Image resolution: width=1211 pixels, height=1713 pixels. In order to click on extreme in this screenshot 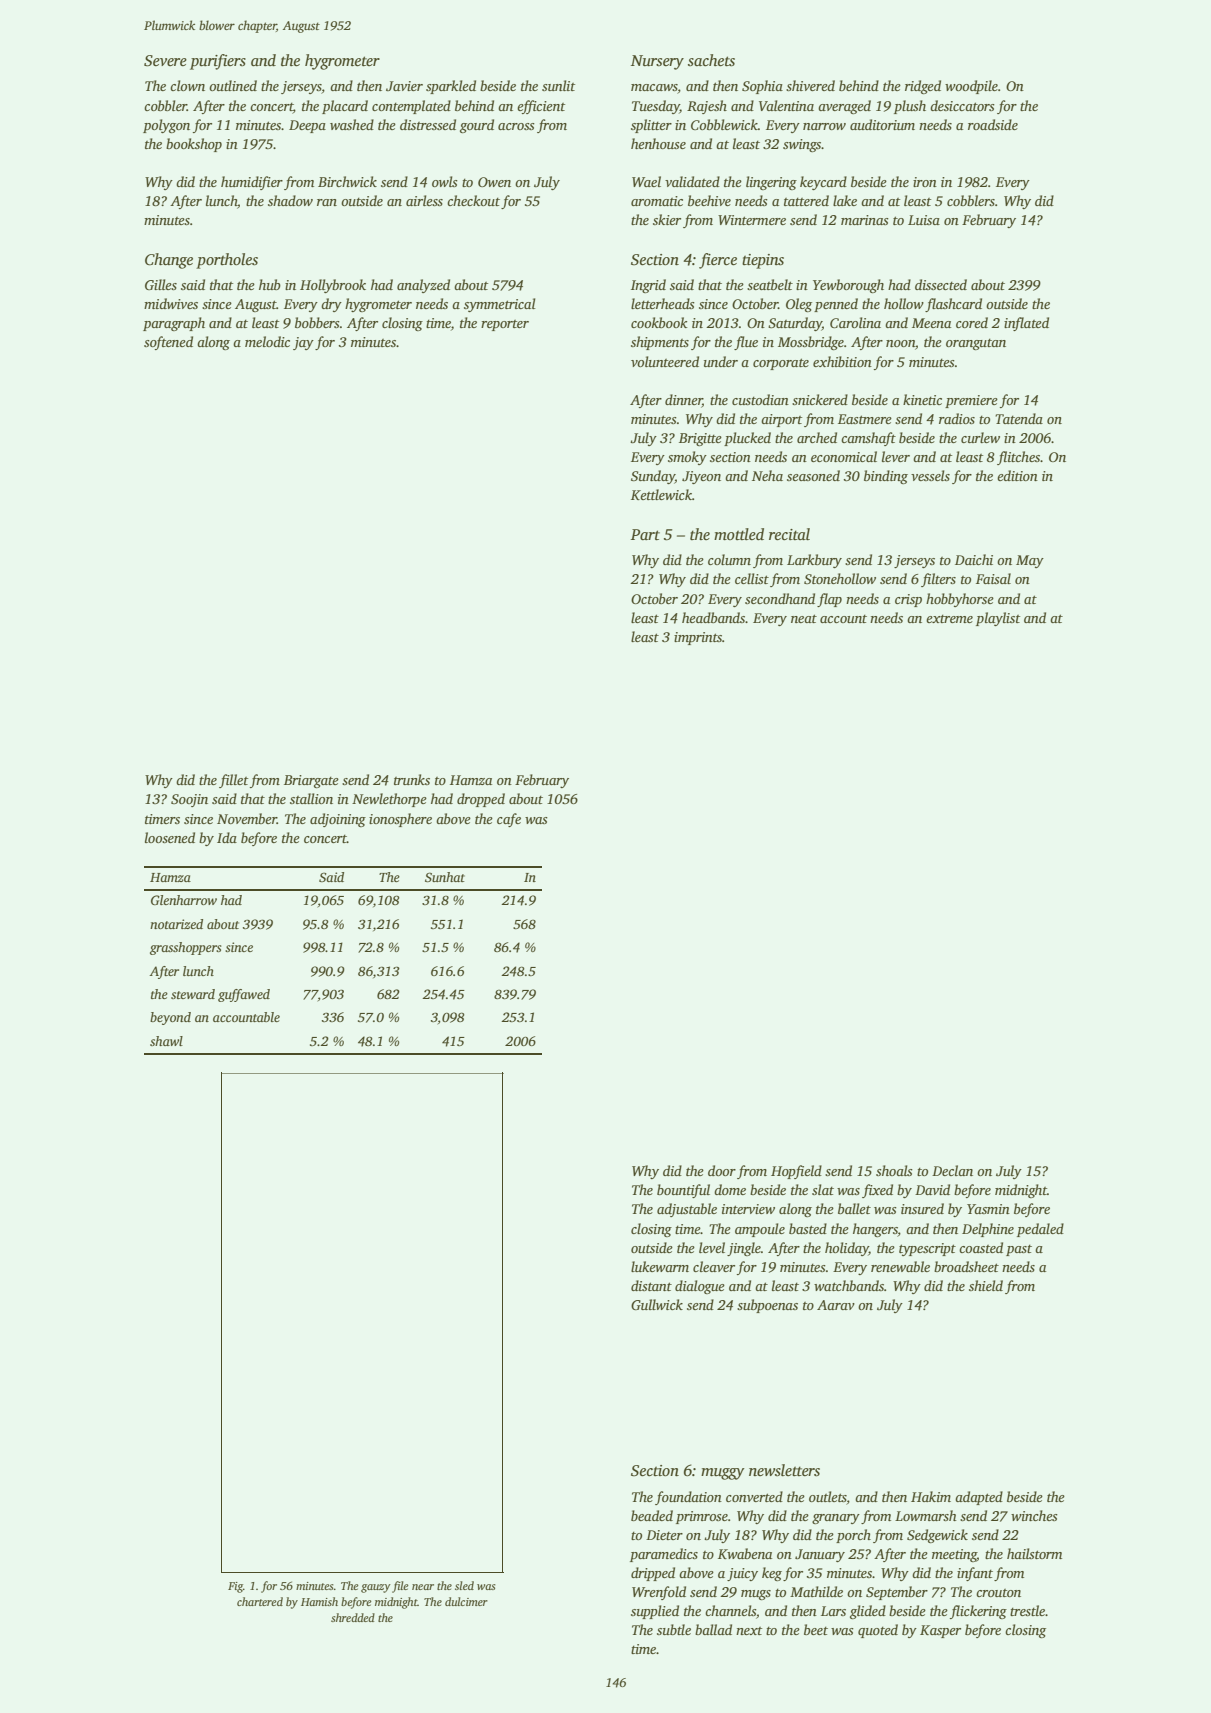, I will do `click(949, 619)`.
